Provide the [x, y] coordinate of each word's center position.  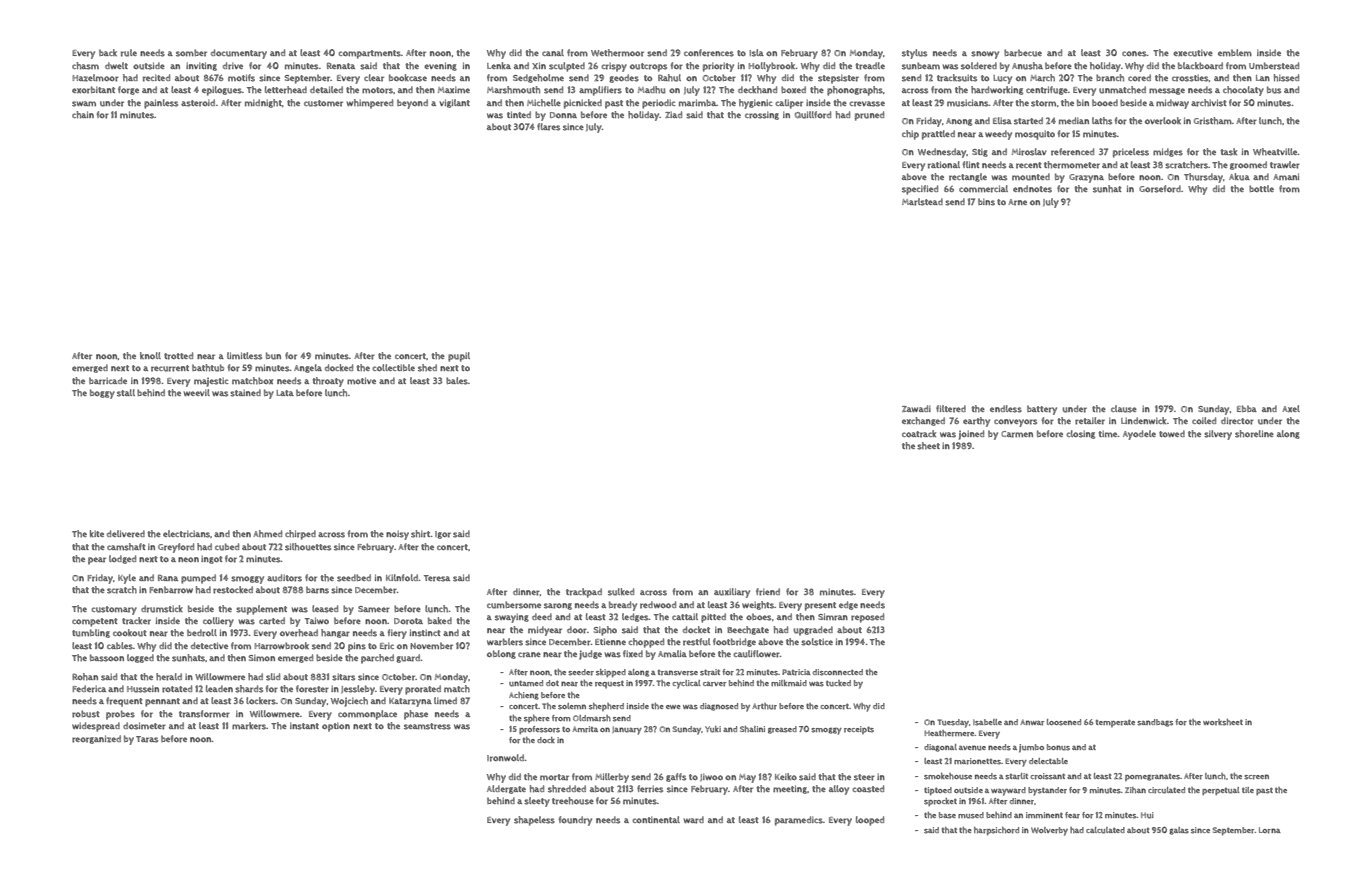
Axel [1291, 408]
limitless [244, 356]
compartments [370, 54]
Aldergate [506, 789]
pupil [459, 357]
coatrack [919, 434]
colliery [218, 622]
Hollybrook [772, 67]
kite [97, 533]
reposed [867, 618]
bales [457, 381]
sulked [621, 592]
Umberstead [1274, 66]
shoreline [1254, 434]
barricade [108, 381]
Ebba [1247, 408]
